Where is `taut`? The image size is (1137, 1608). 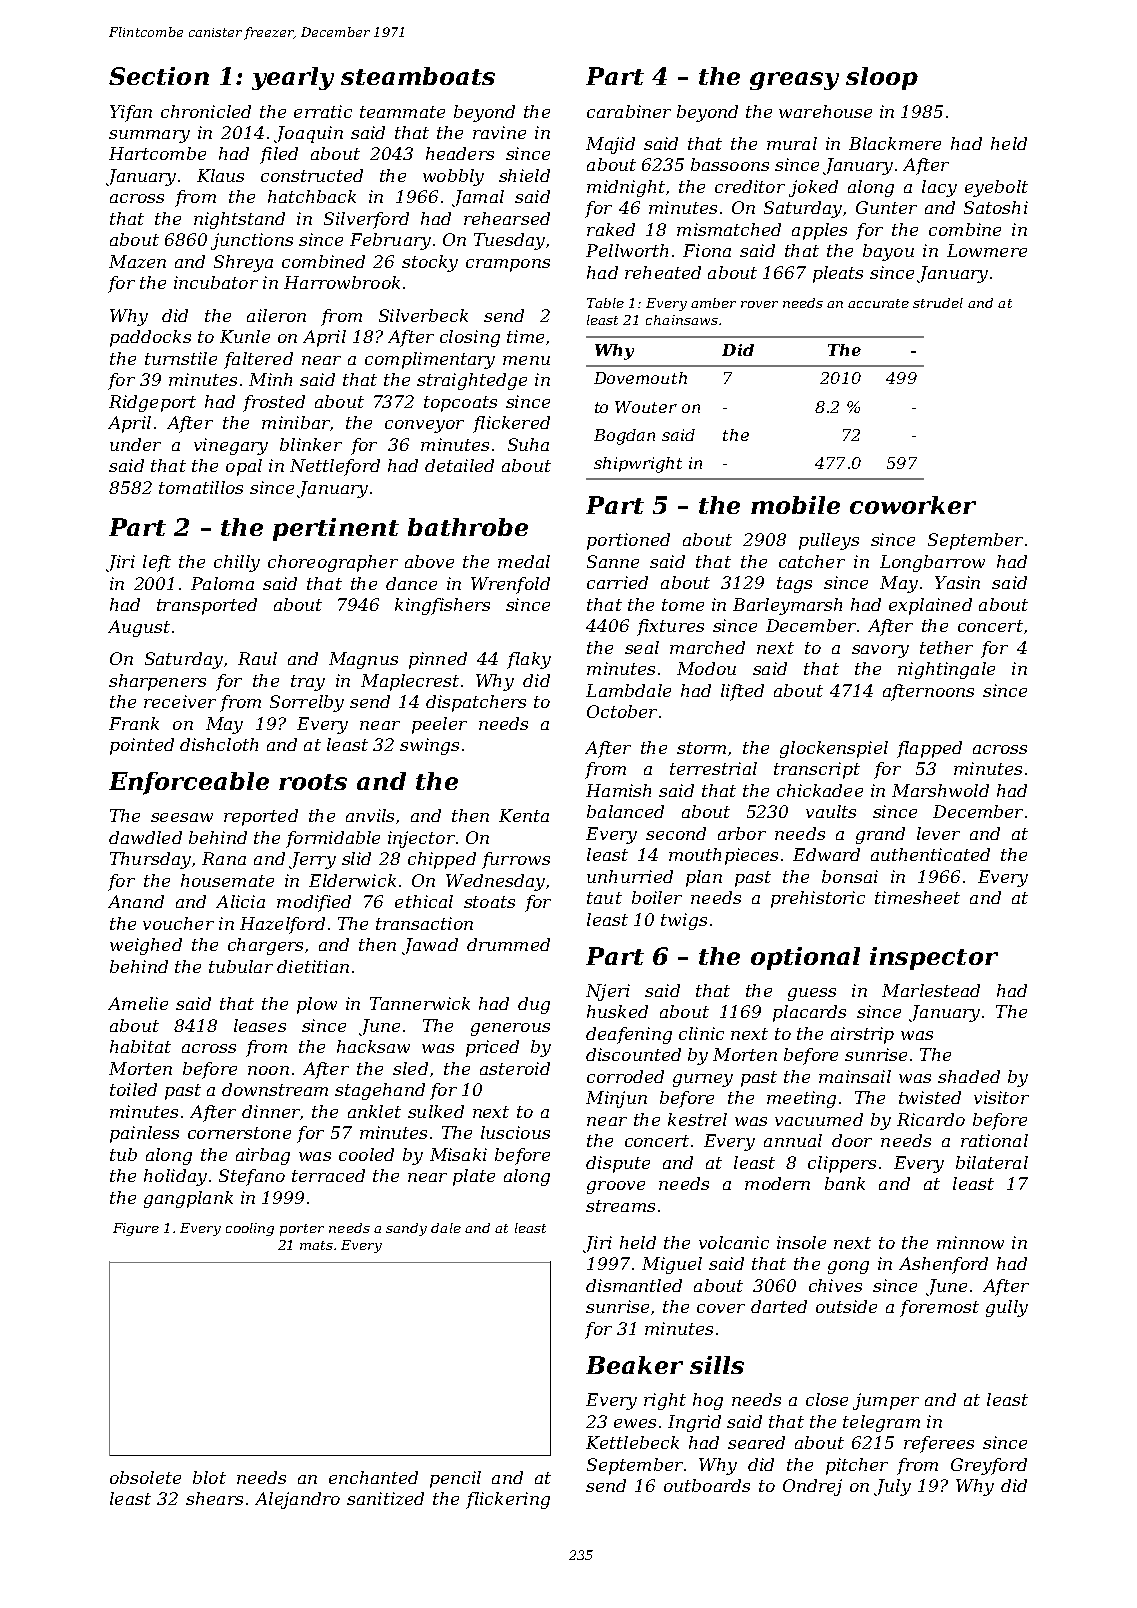
taut is located at coordinates (604, 898).
